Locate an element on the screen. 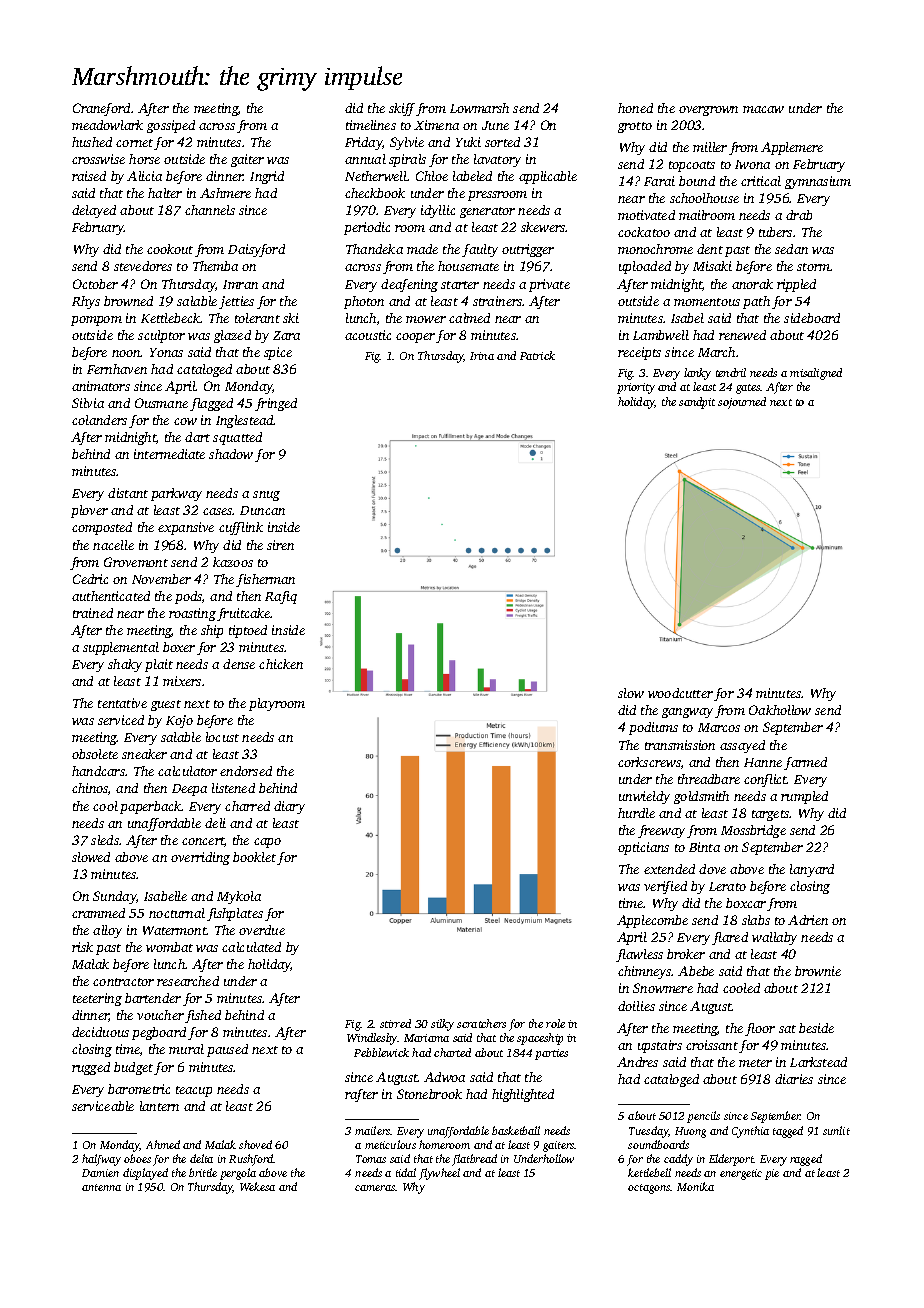 The image size is (924, 1308). Thandeka is located at coordinates (374, 249).
